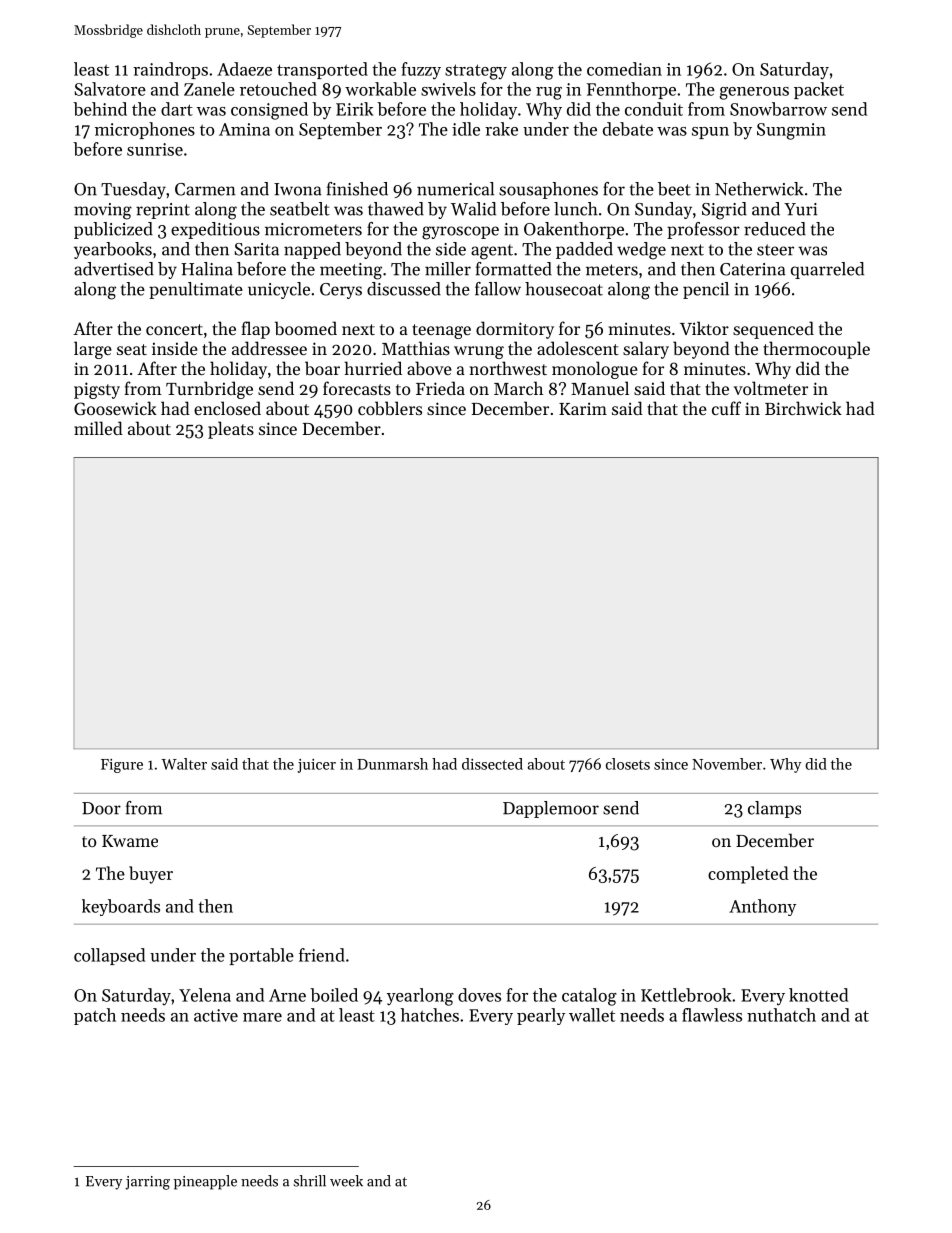  What do you see at coordinates (101, 808) in the screenshot?
I see `Door` at bounding box center [101, 808].
